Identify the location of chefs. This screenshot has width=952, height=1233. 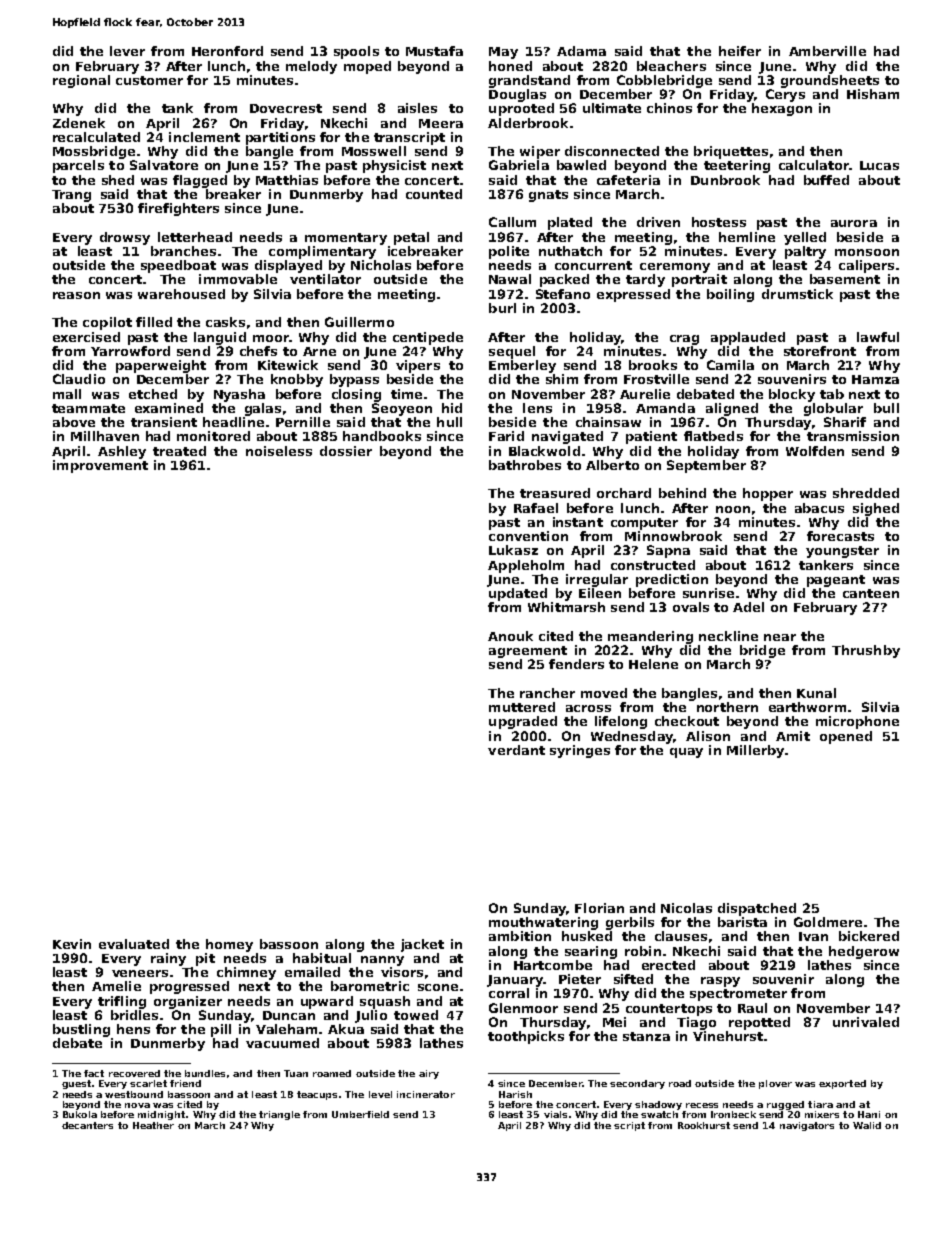
(258, 351).
